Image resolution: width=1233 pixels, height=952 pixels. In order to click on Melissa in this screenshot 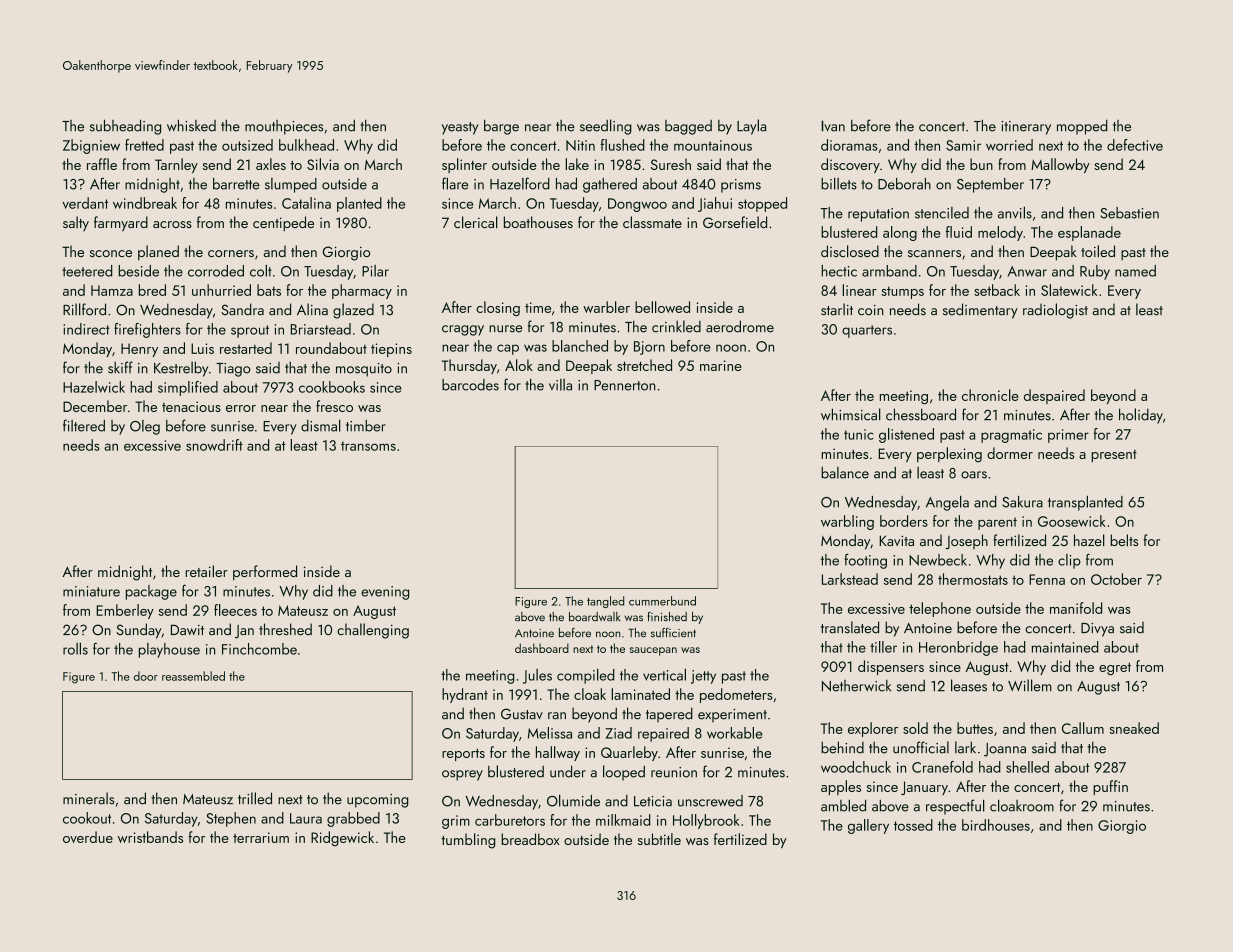, I will do `click(550, 733)`.
